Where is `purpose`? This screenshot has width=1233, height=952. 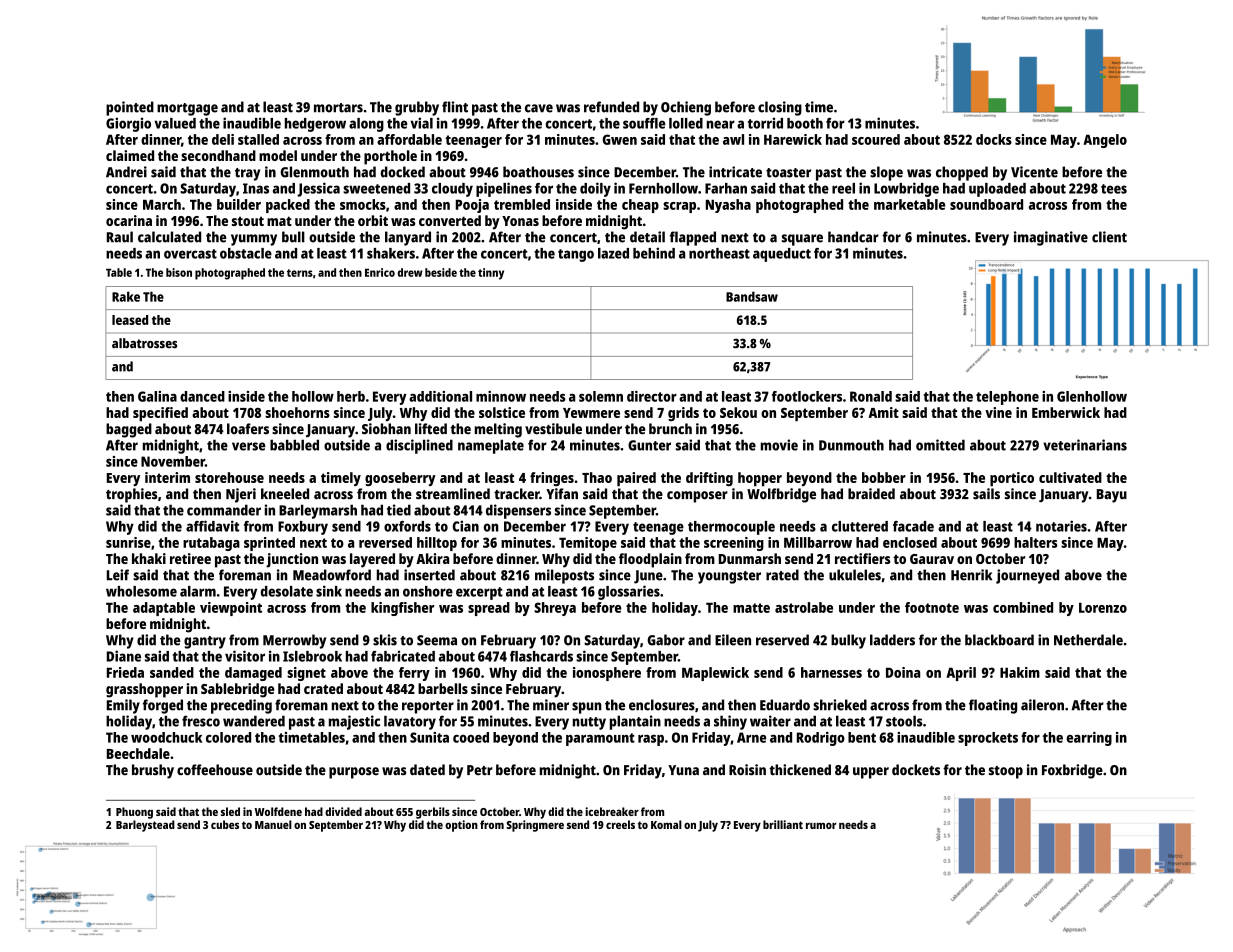
purpose is located at coordinates (354, 773).
